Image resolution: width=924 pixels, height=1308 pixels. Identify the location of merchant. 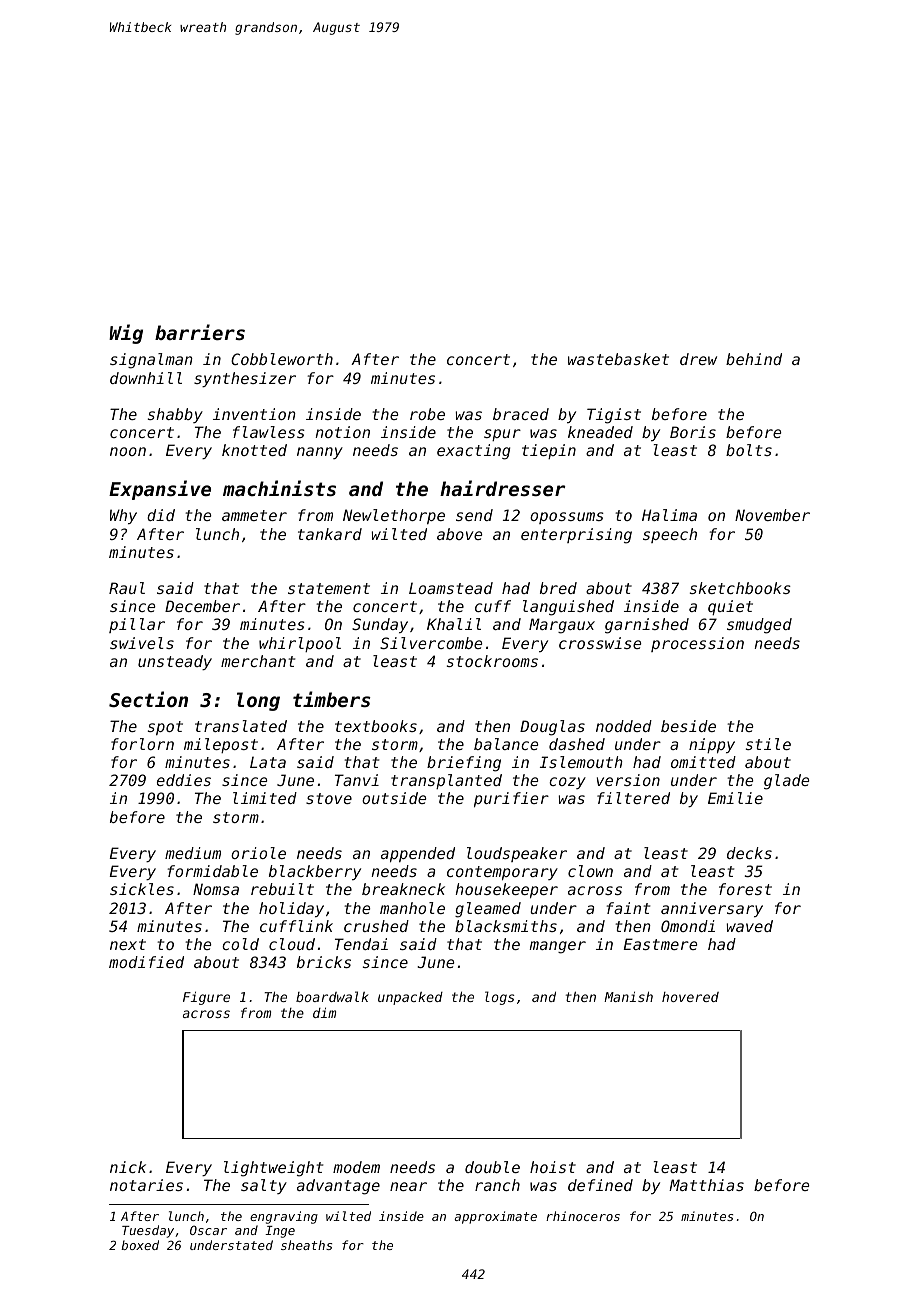
(258, 661).
